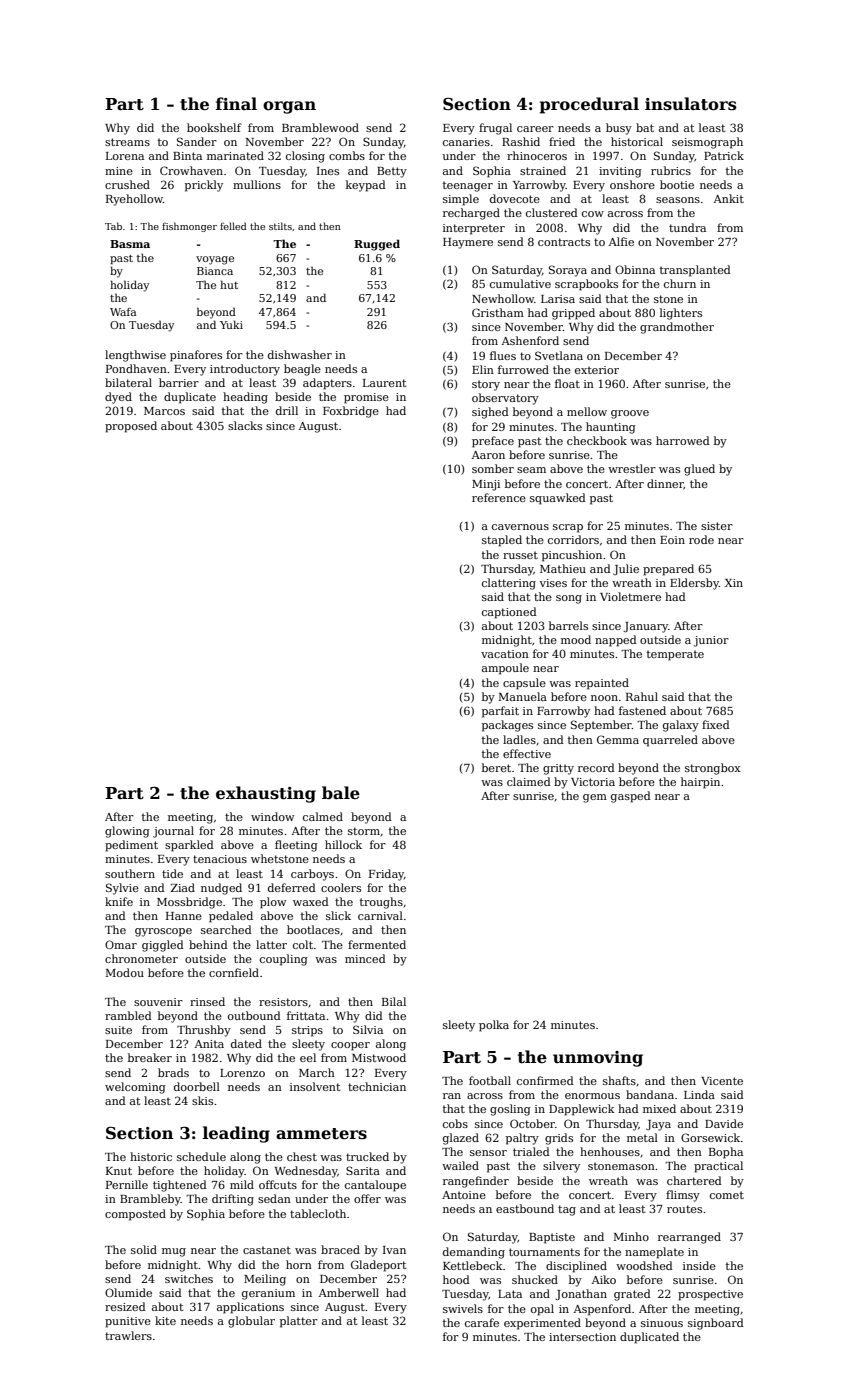 The height and width of the document is (1400, 849). I want to click on grandmother, so click(677, 328).
